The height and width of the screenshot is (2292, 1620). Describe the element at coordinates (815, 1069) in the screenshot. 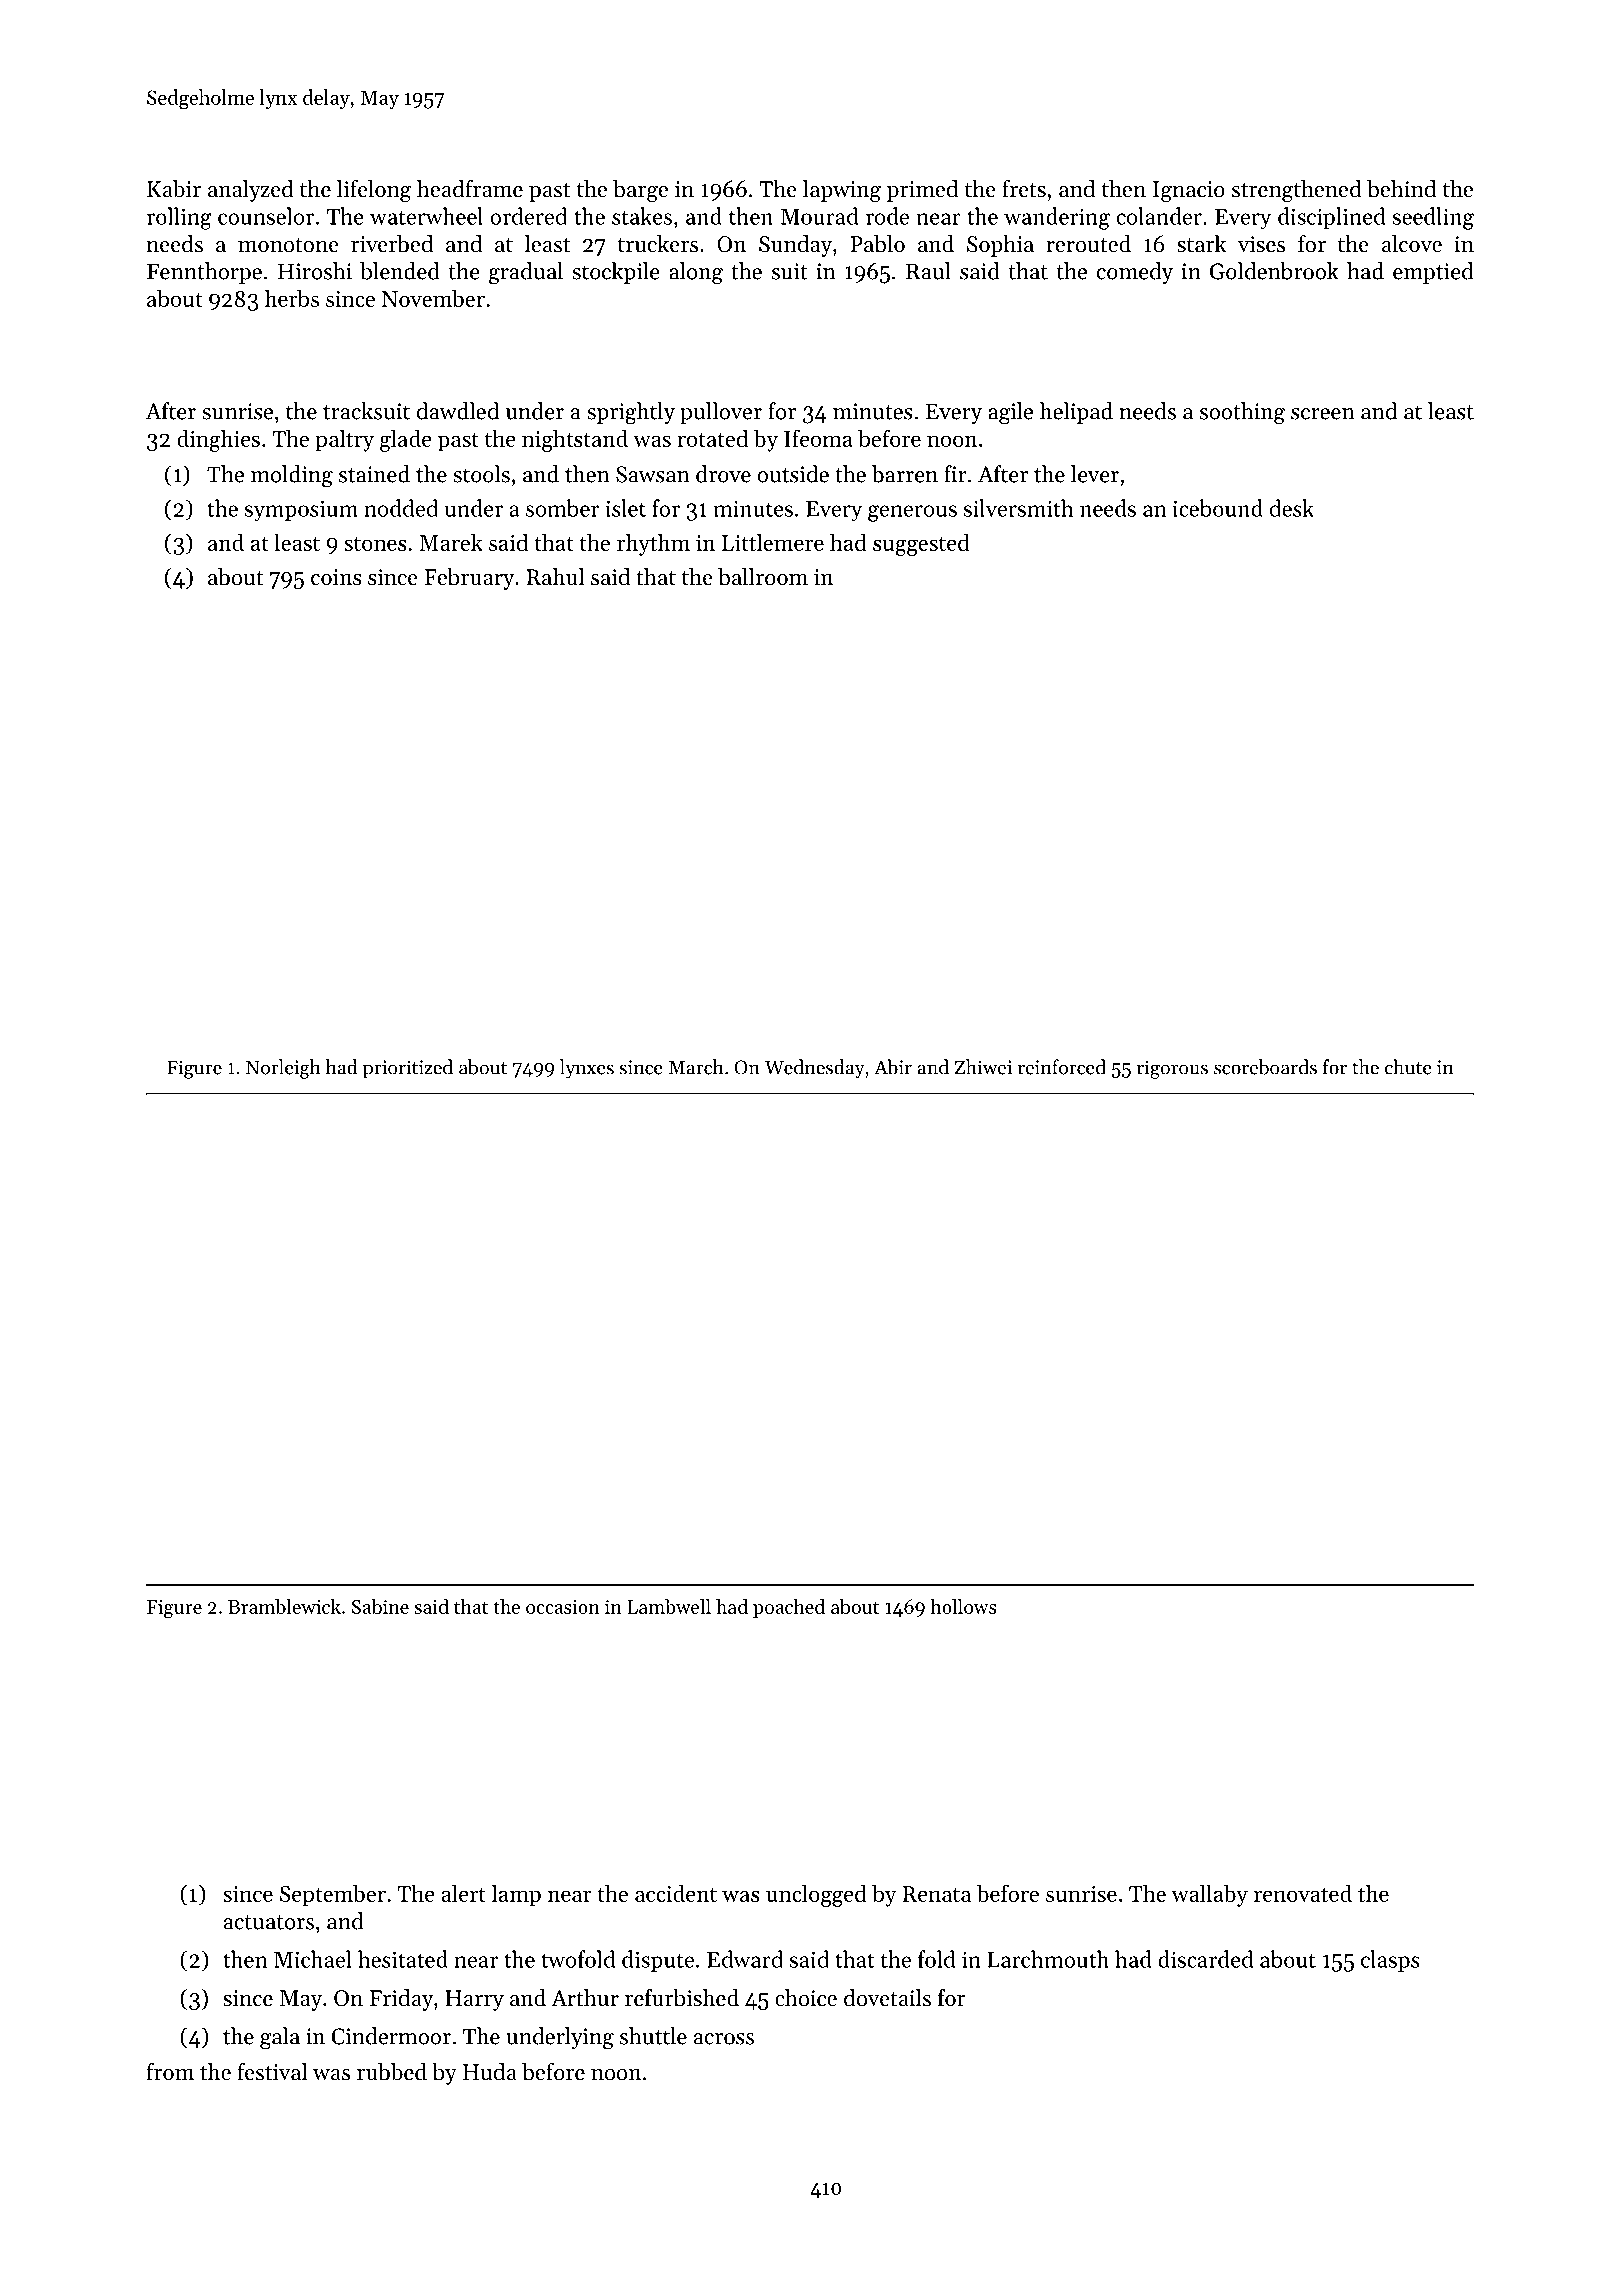

I see `Wednesday` at that location.
